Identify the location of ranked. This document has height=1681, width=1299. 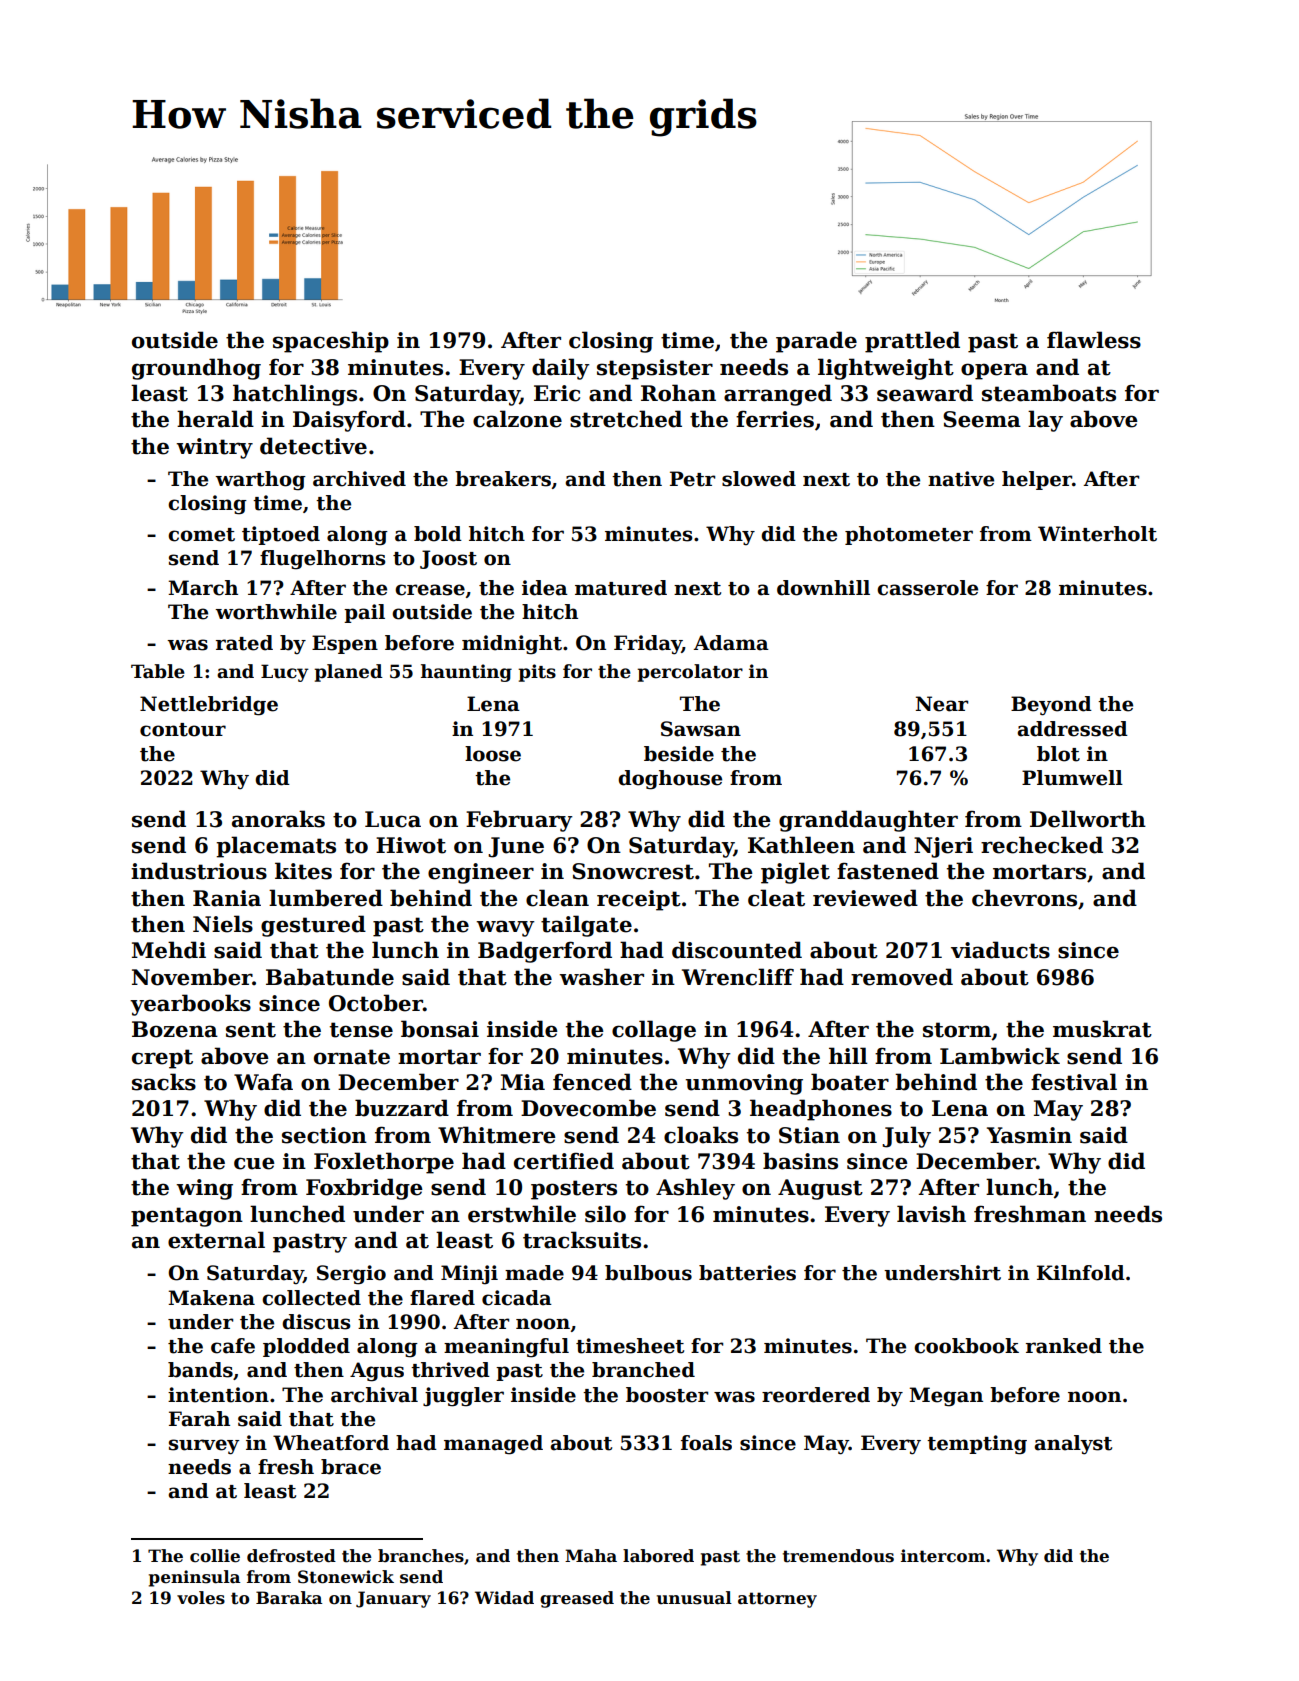
(1064, 1346).
